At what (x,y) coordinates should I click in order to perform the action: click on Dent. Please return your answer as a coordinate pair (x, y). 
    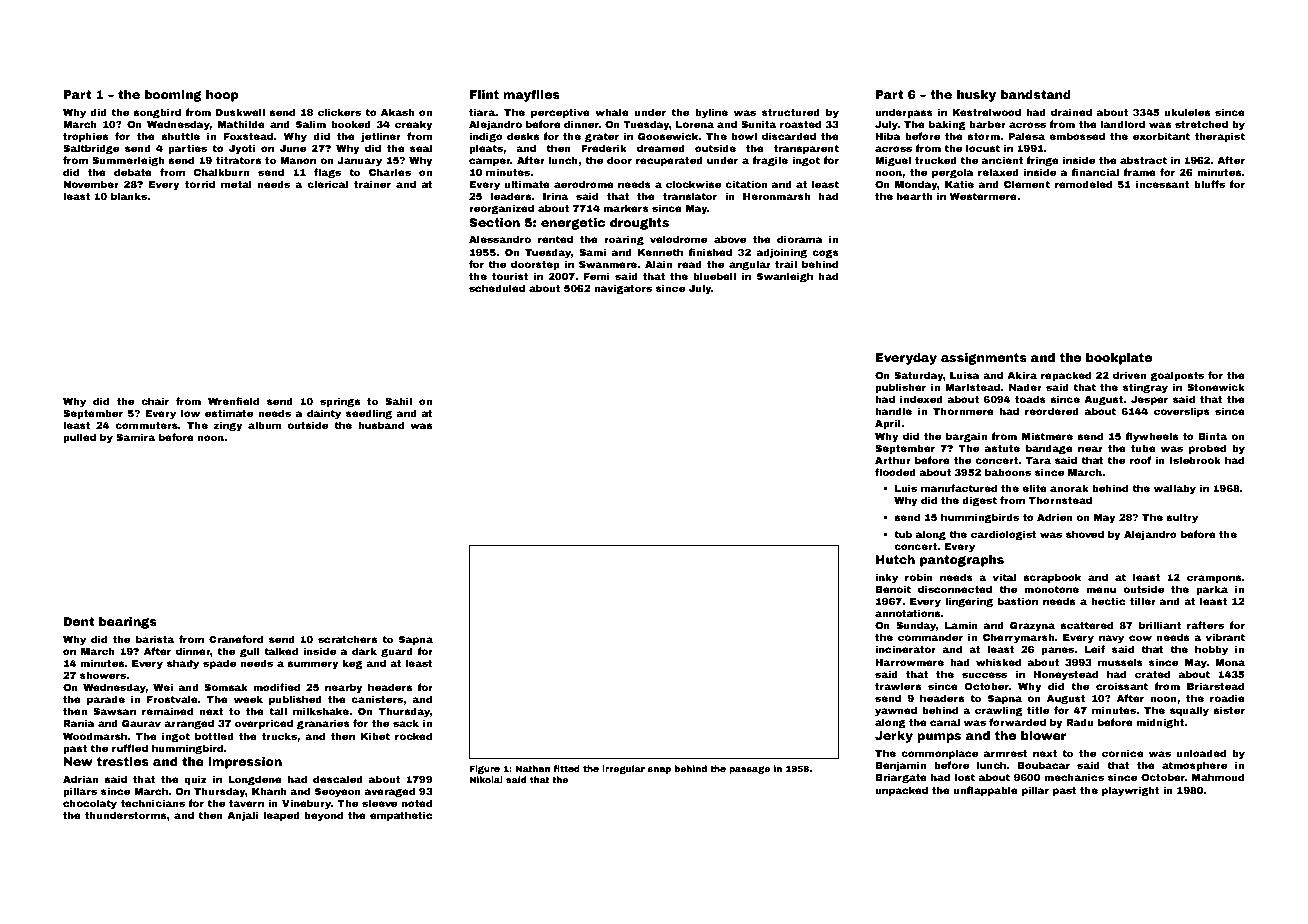
    Looking at the image, I should click on (79, 621).
